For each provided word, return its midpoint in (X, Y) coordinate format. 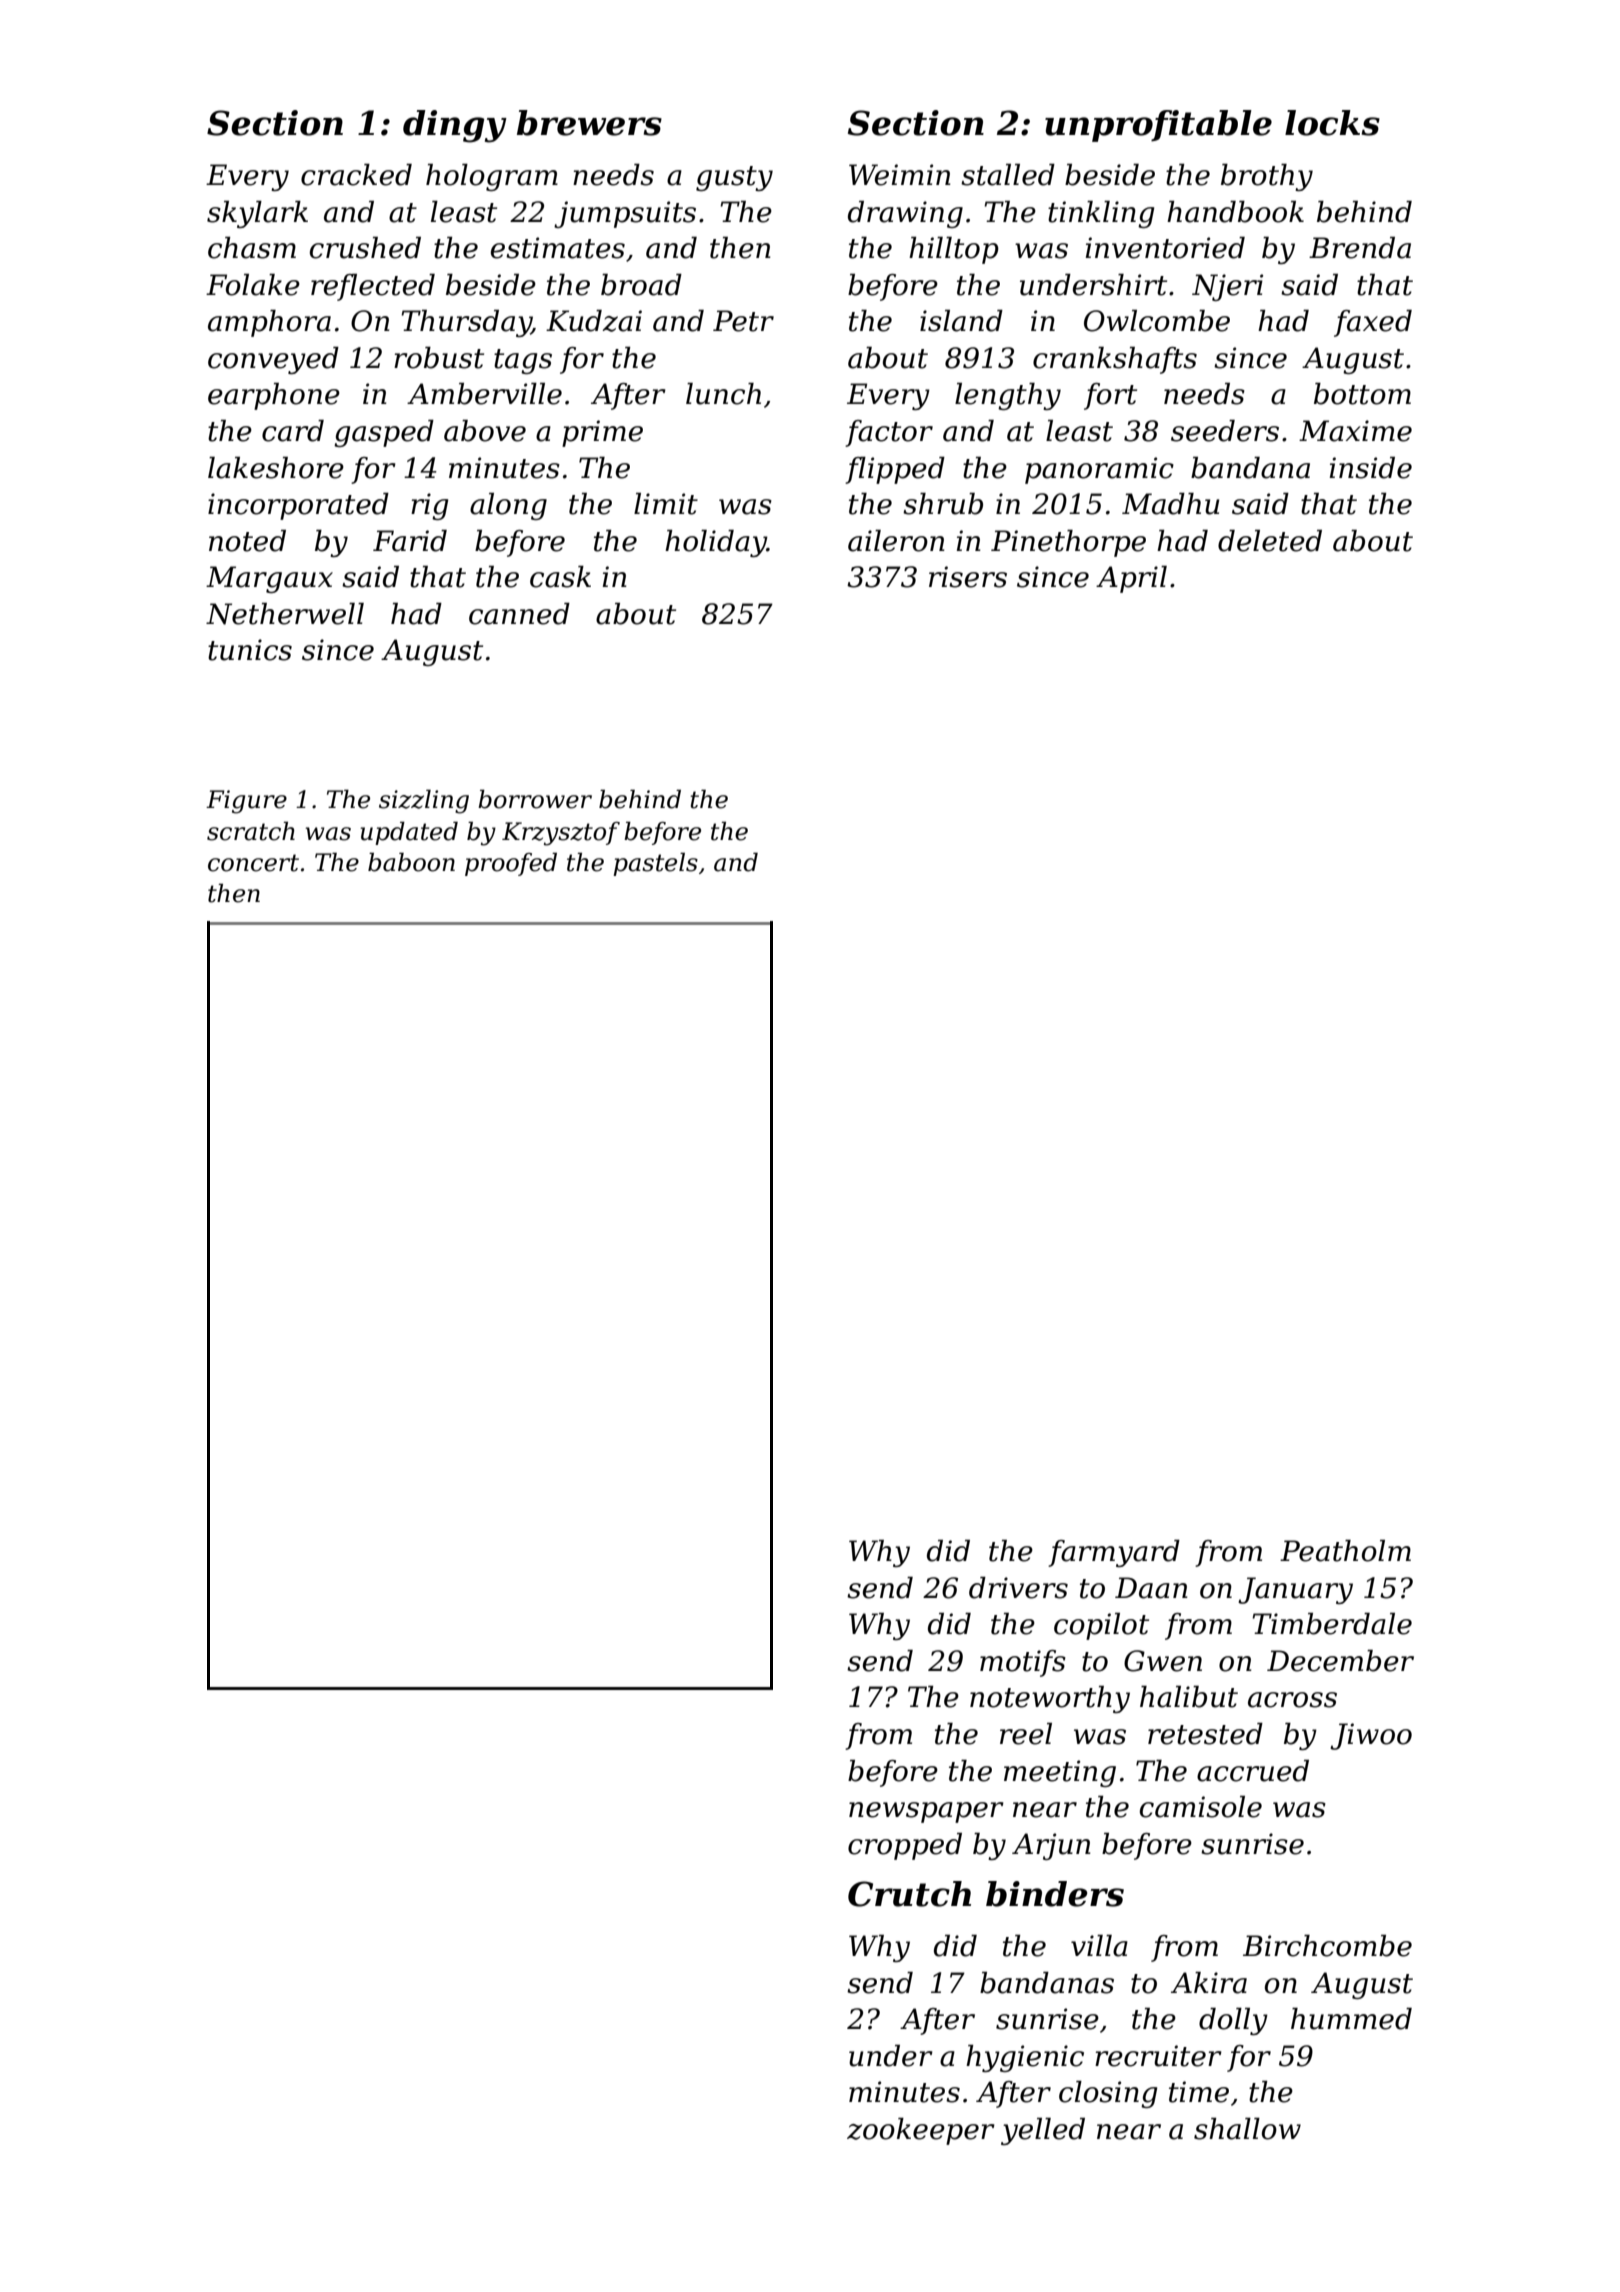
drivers (1018, 1588)
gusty (734, 178)
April (1131, 579)
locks (1332, 123)
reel (1026, 1734)
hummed (1351, 2019)
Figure (246, 802)
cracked (356, 175)
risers (968, 577)
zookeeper (921, 2131)
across (1292, 1700)
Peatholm (1345, 1551)
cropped (905, 1846)
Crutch (909, 1894)
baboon (411, 862)
